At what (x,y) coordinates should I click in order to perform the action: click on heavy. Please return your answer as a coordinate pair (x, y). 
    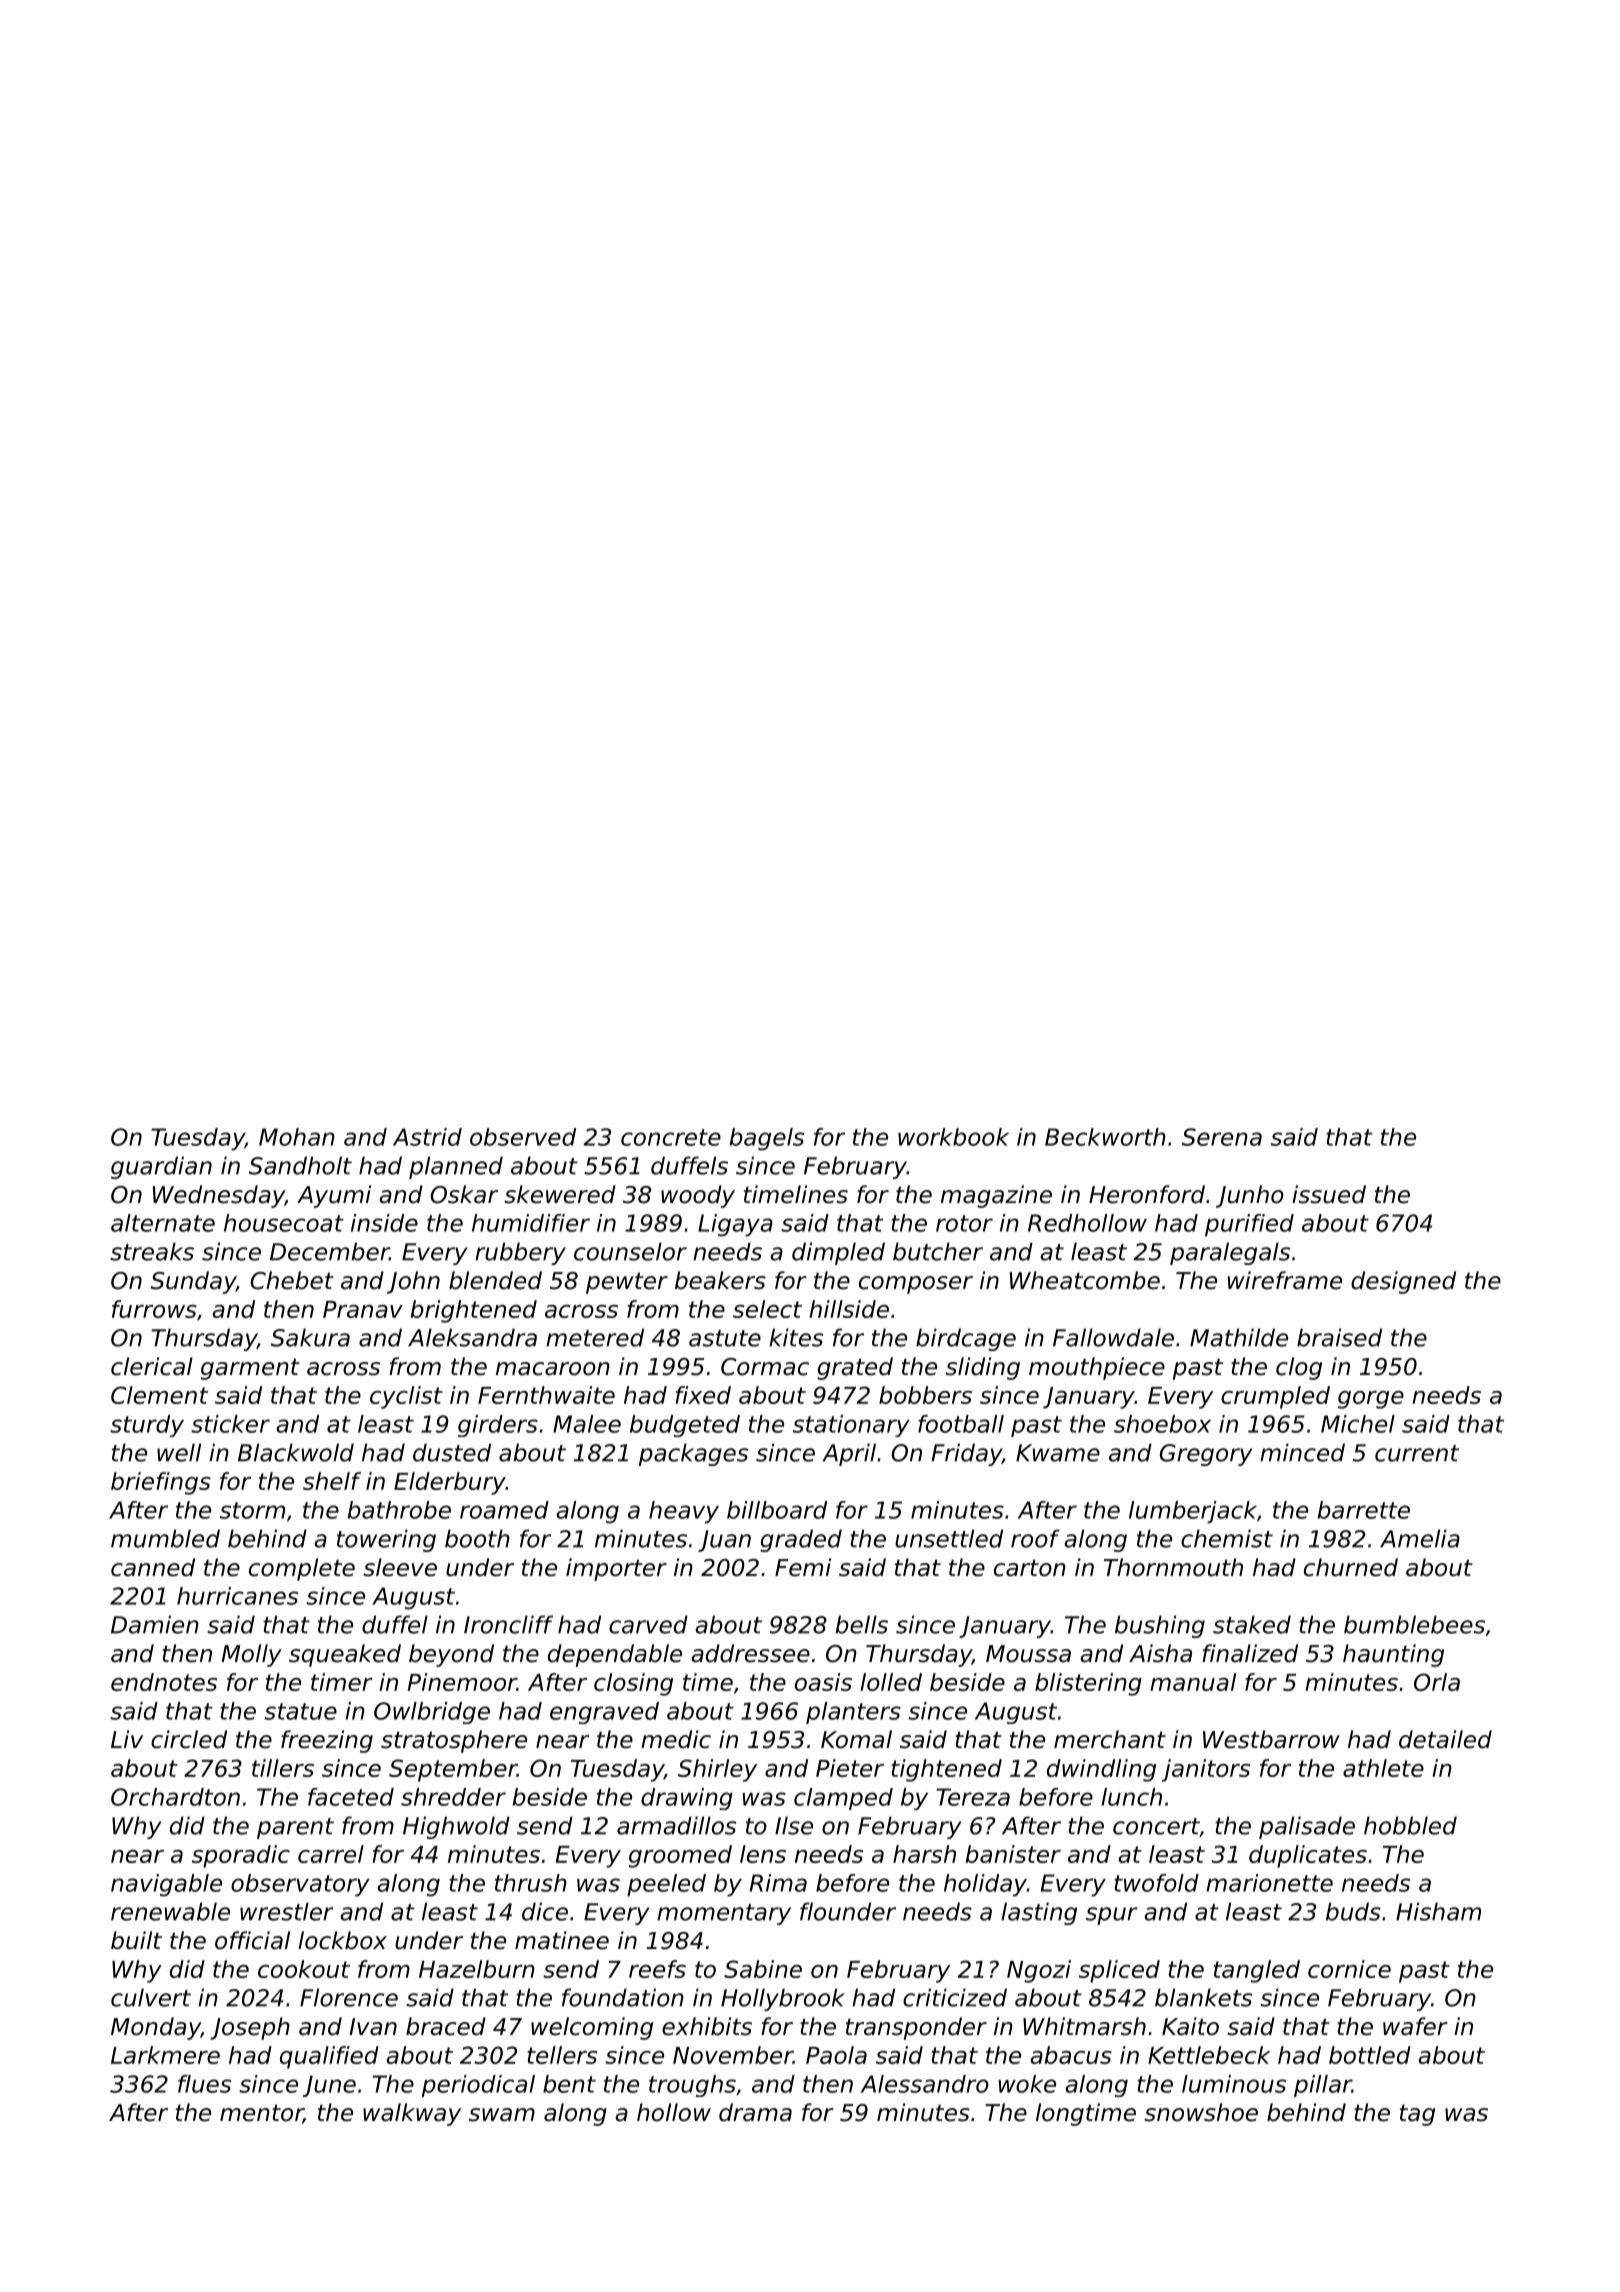
    Looking at the image, I should click on (684, 1512).
